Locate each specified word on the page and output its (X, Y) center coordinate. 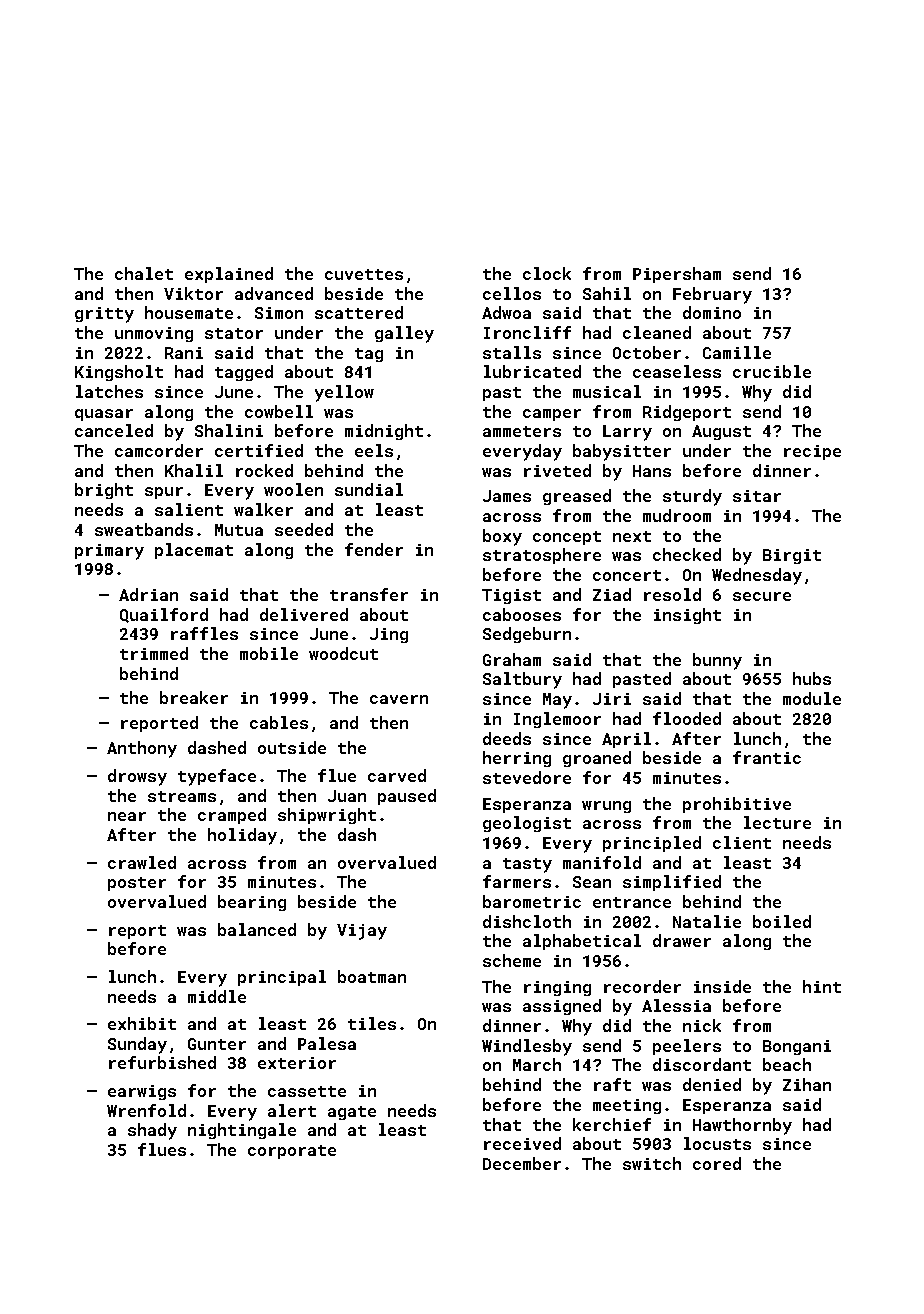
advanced (274, 293)
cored (717, 1163)
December (522, 1163)
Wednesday (757, 576)
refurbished (162, 1062)
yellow (344, 393)
